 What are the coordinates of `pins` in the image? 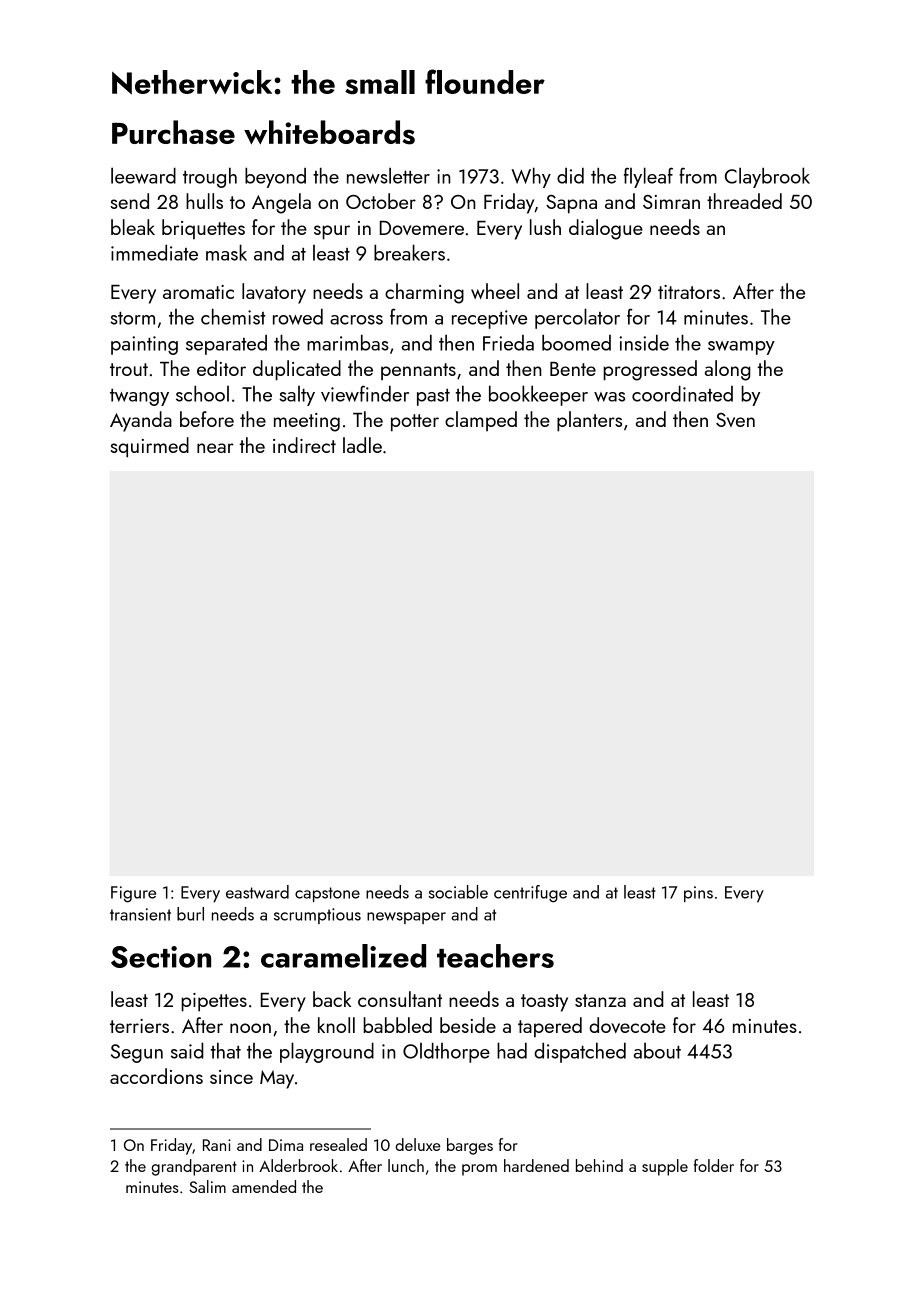 It's located at (698, 894).
